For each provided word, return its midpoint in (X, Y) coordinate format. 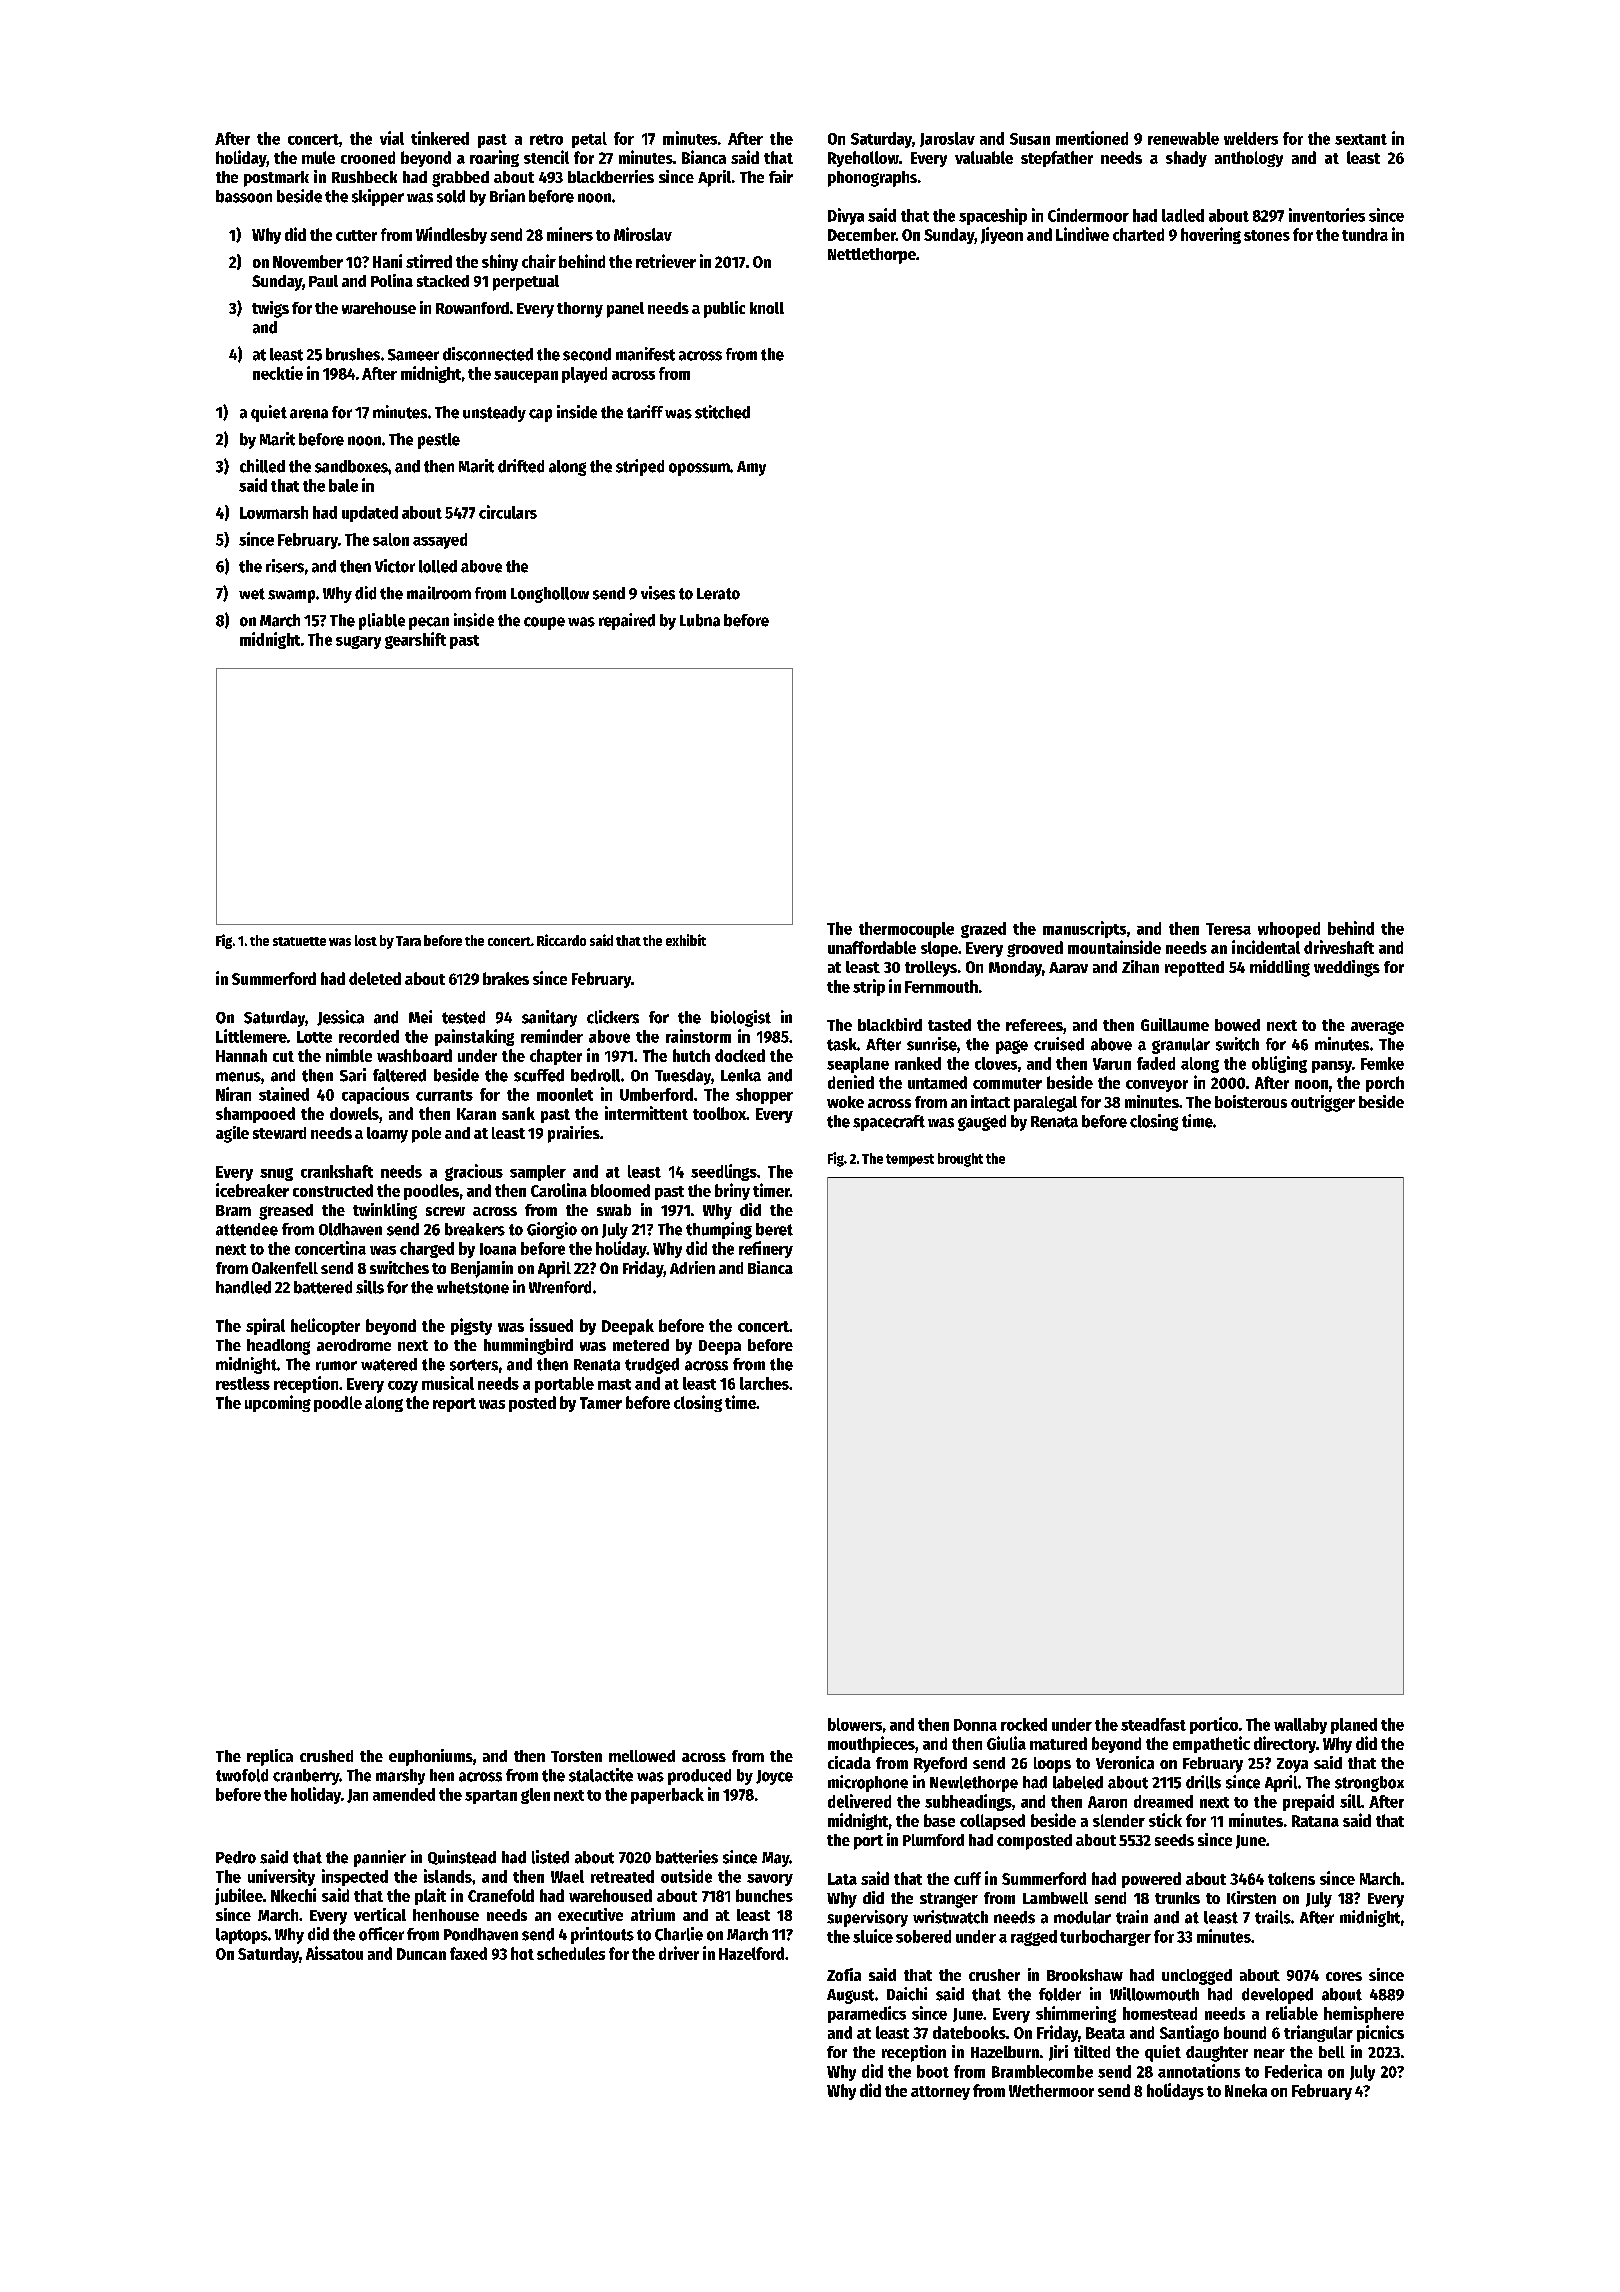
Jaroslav (947, 139)
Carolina (559, 1190)
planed (1354, 1726)
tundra (1365, 234)
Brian (507, 196)
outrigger (1323, 1103)
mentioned (1092, 138)
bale (343, 485)
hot (522, 1953)
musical (448, 1383)
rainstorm (698, 1036)
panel (625, 310)
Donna (975, 1725)
